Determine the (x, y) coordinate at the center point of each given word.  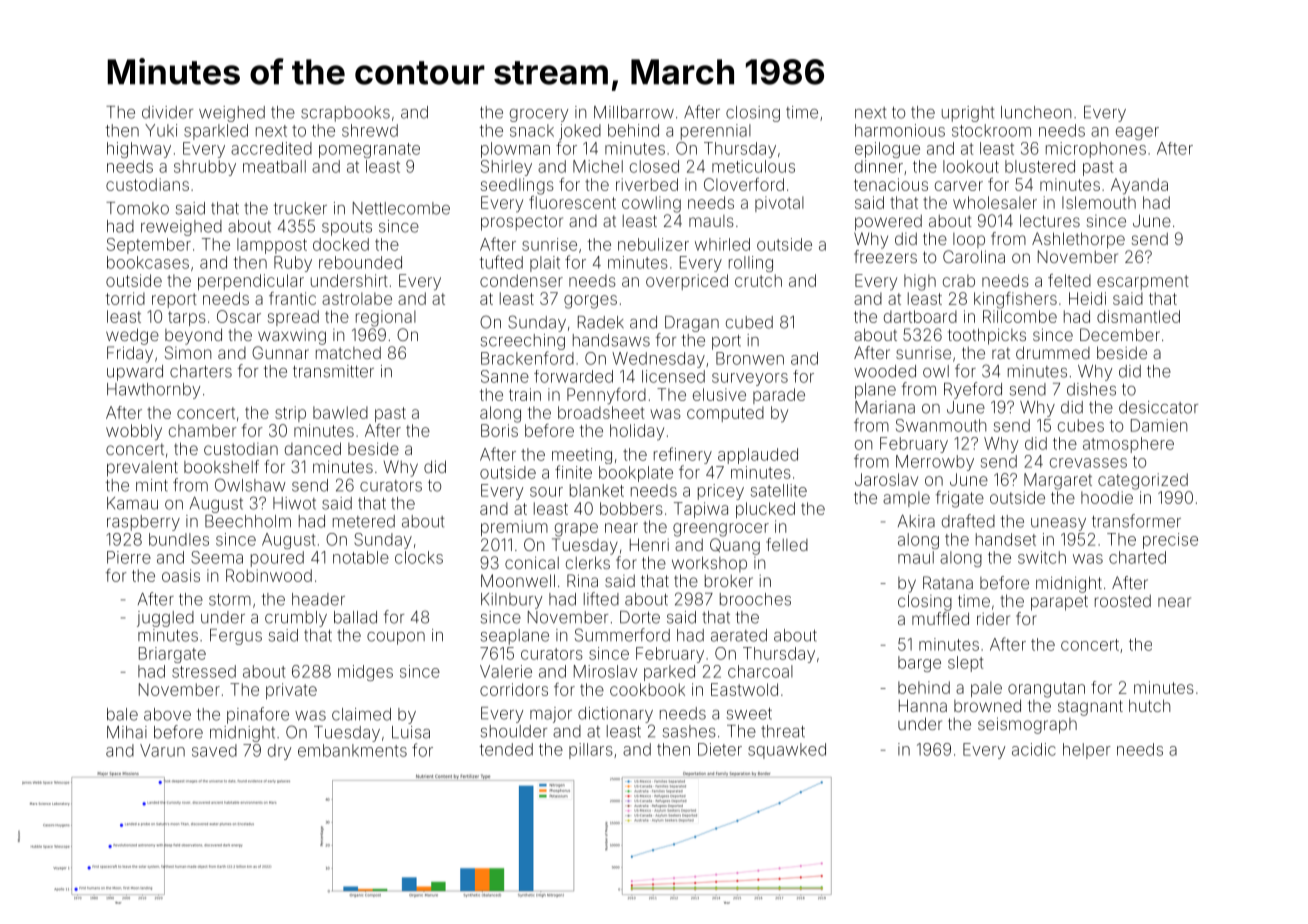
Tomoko (137, 208)
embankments (352, 750)
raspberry (143, 523)
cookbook (647, 689)
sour (546, 492)
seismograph (1027, 725)
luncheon (1036, 112)
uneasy (1058, 524)
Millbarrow (634, 112)
